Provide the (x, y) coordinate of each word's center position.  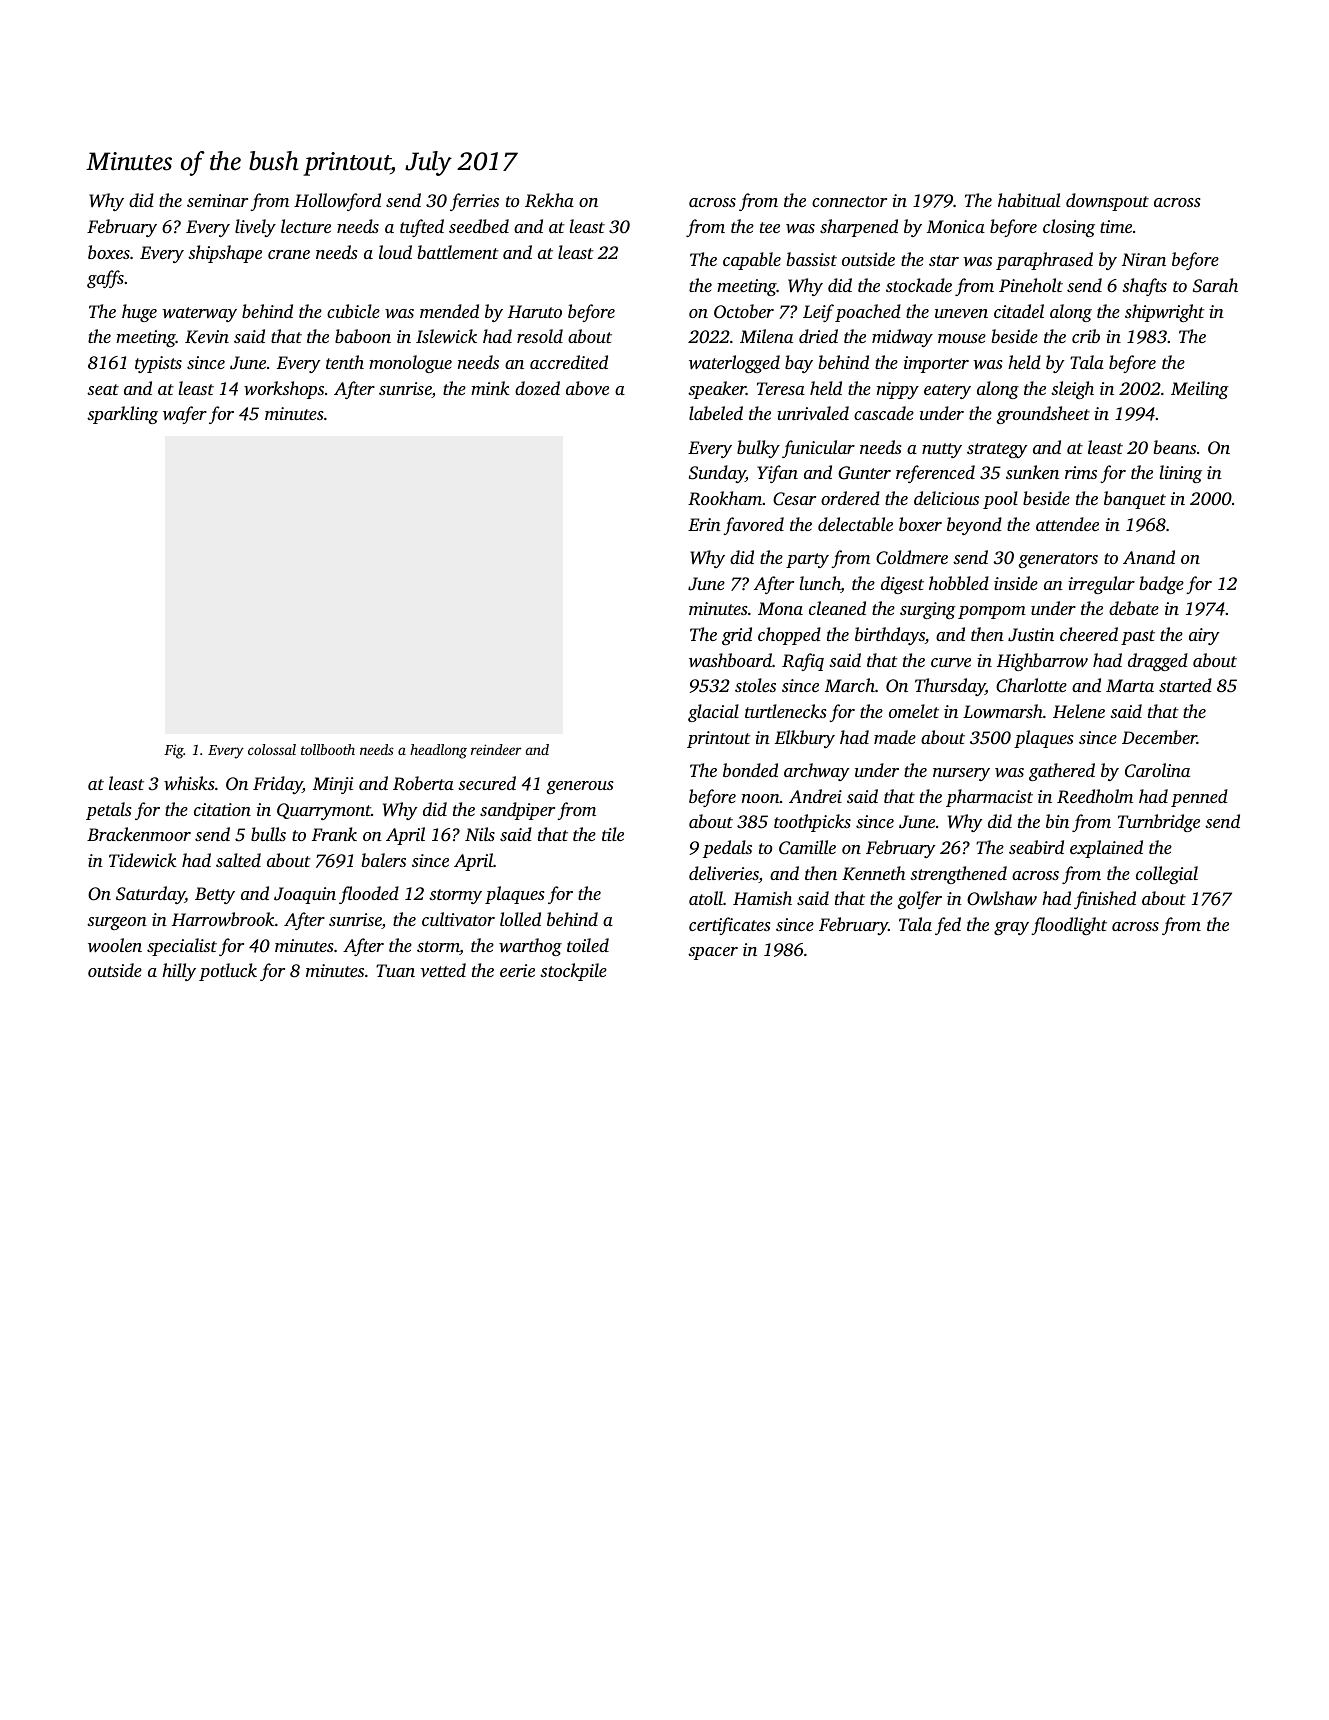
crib (1086, 336)
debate (1134, 608)
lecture (306, 226)
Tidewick (143, 860)
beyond (974, 526)
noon (761, 798)
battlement (458, 252)
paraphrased (1044, 261)
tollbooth (328, 749)
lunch (820, 584)
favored (753, 526)
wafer (185, 415)
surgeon (117, 923)
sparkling (122, 415)
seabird (1036, 847)
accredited (569, 362)
